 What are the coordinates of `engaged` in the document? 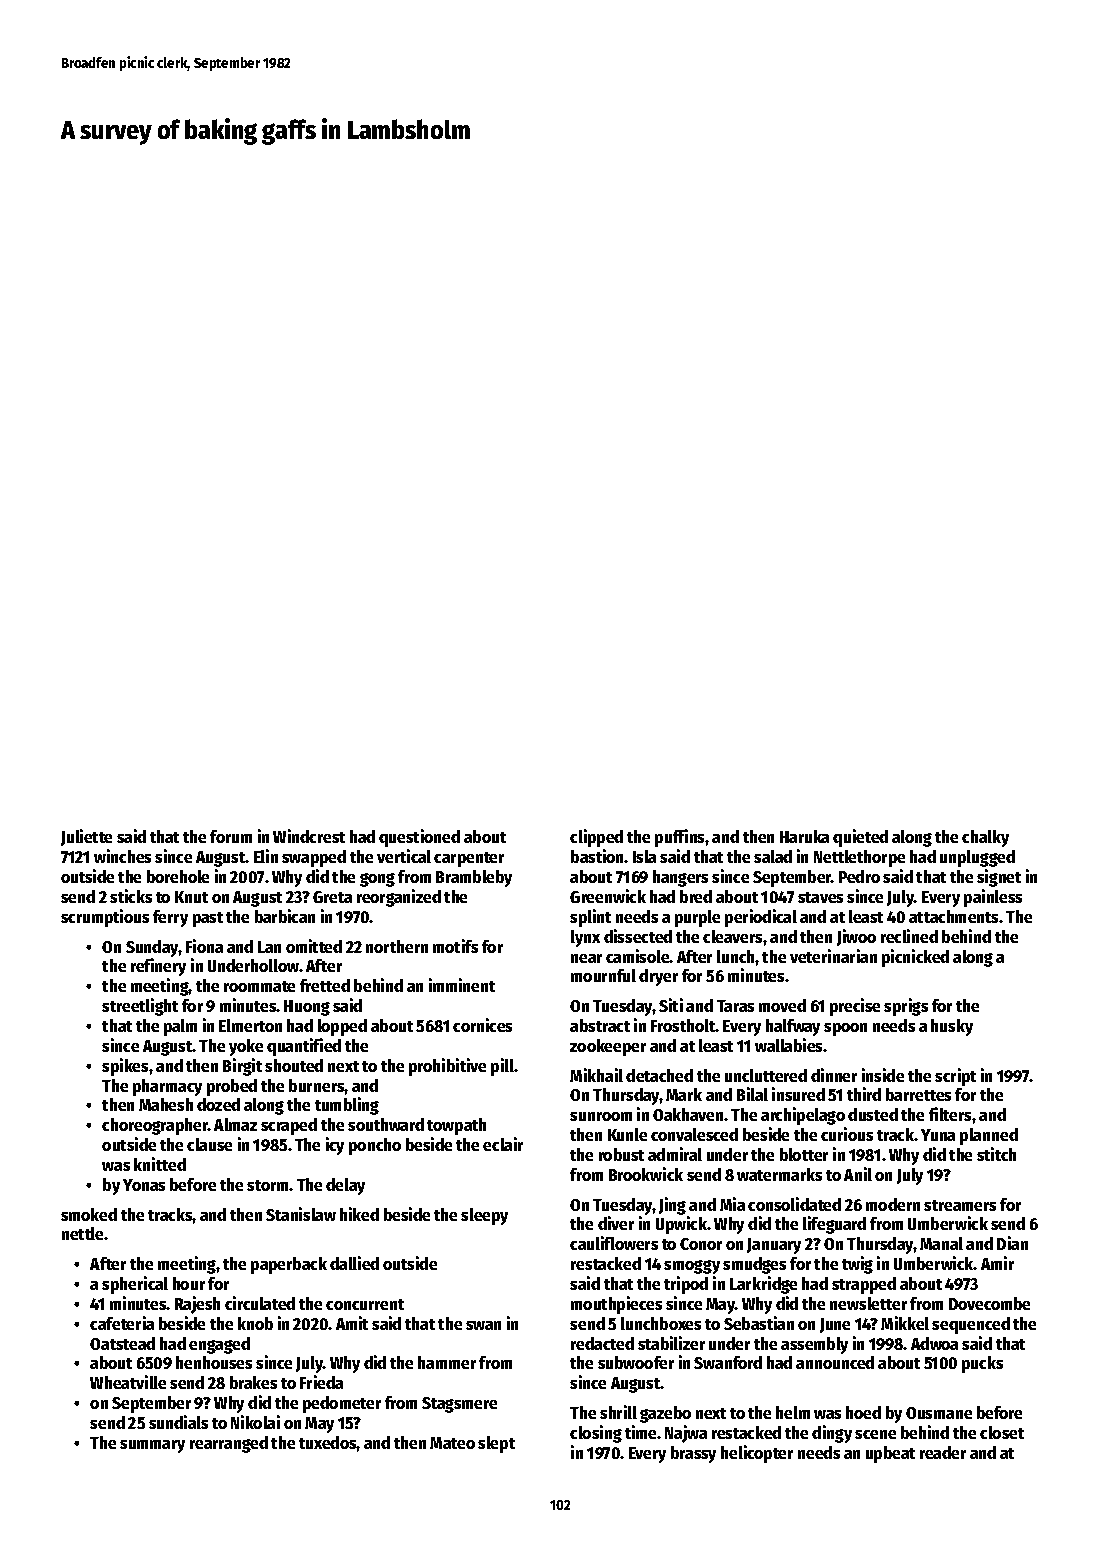 It's located at (219, 1345).
